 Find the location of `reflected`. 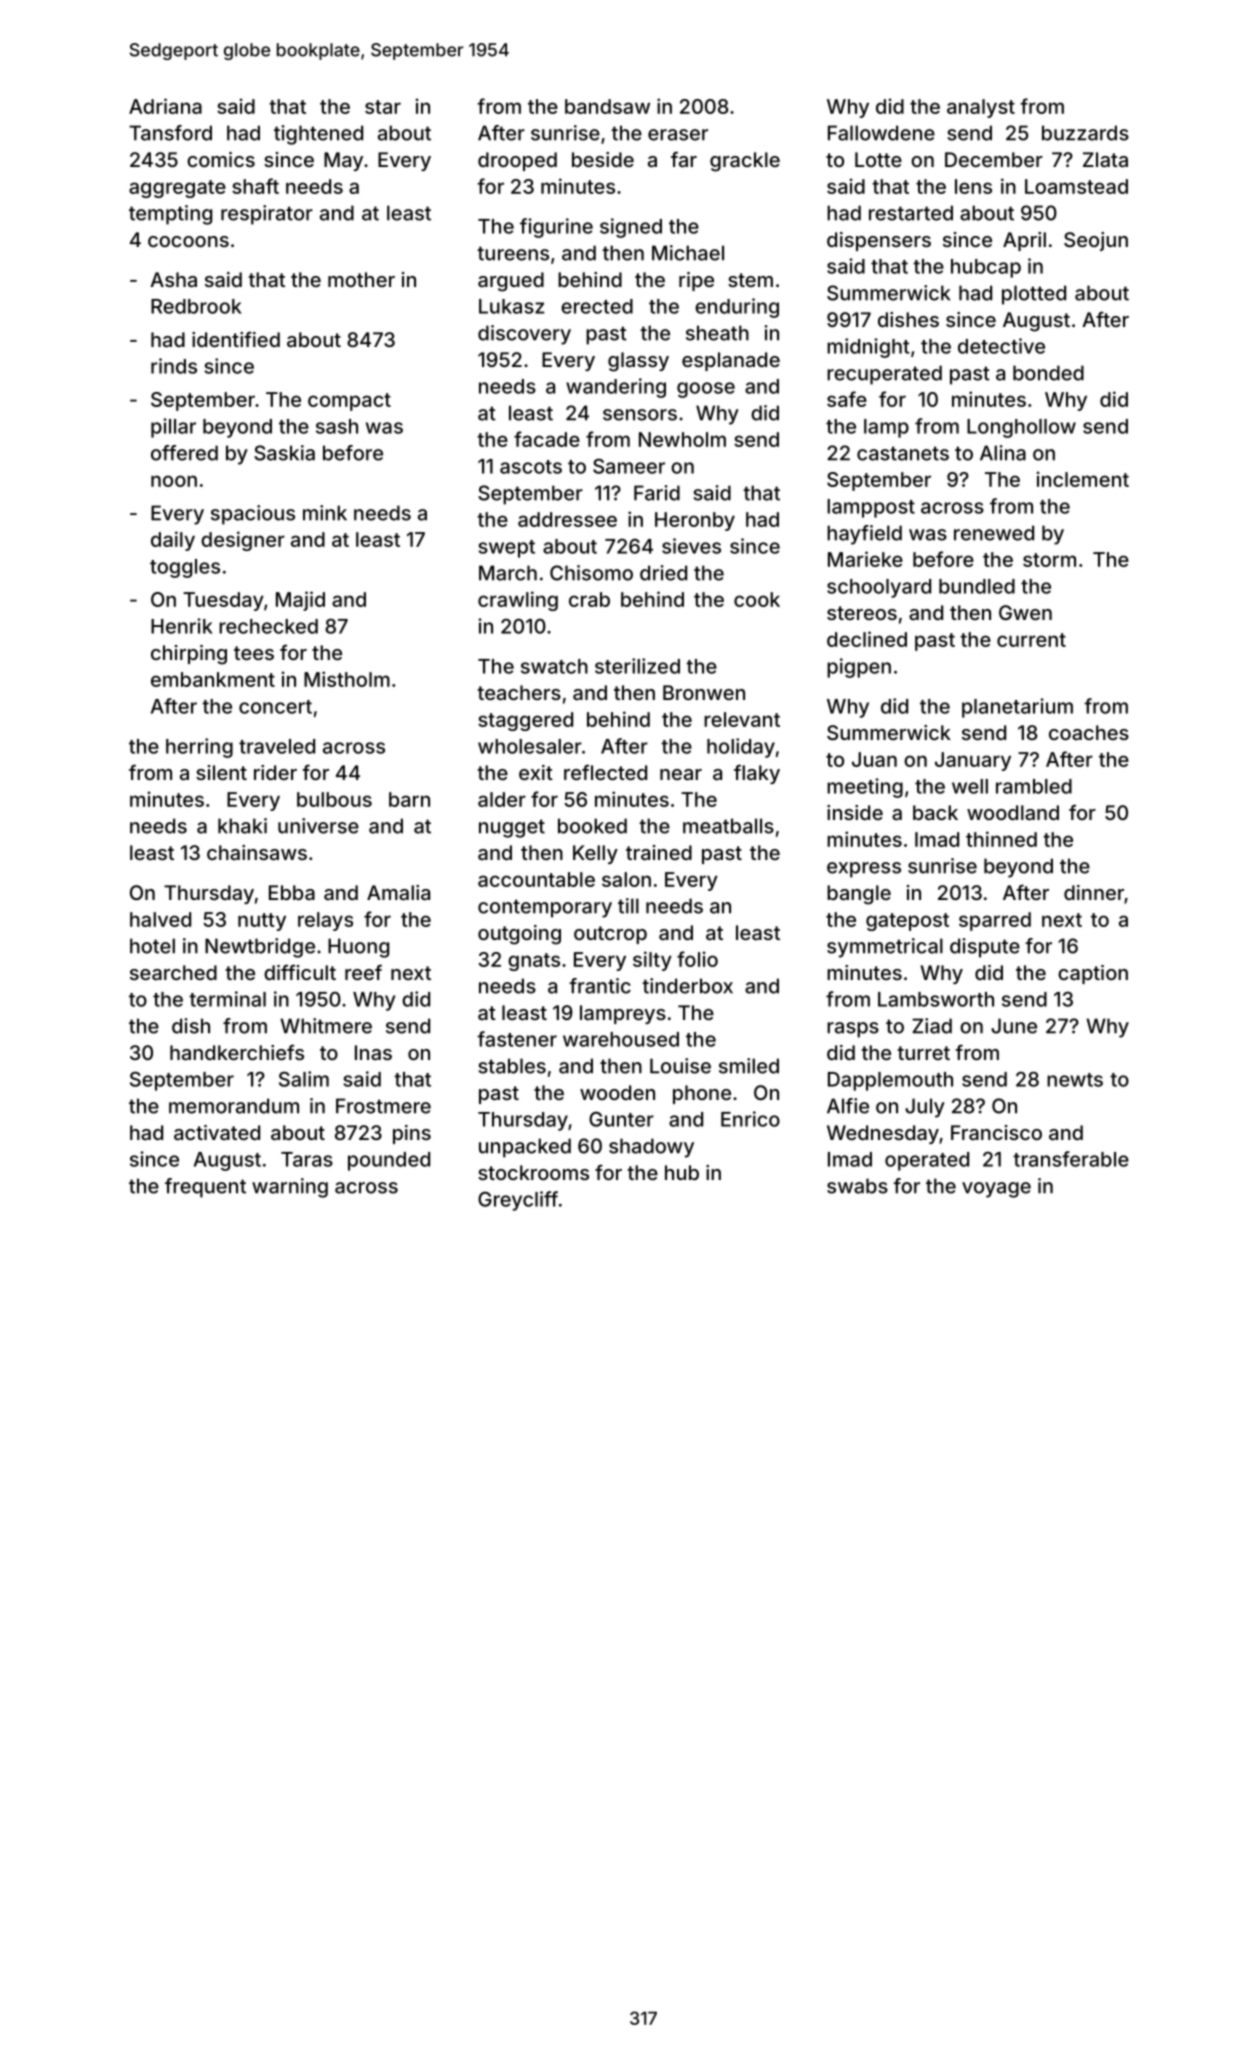

reflected is located at coordinates (605, 772).
